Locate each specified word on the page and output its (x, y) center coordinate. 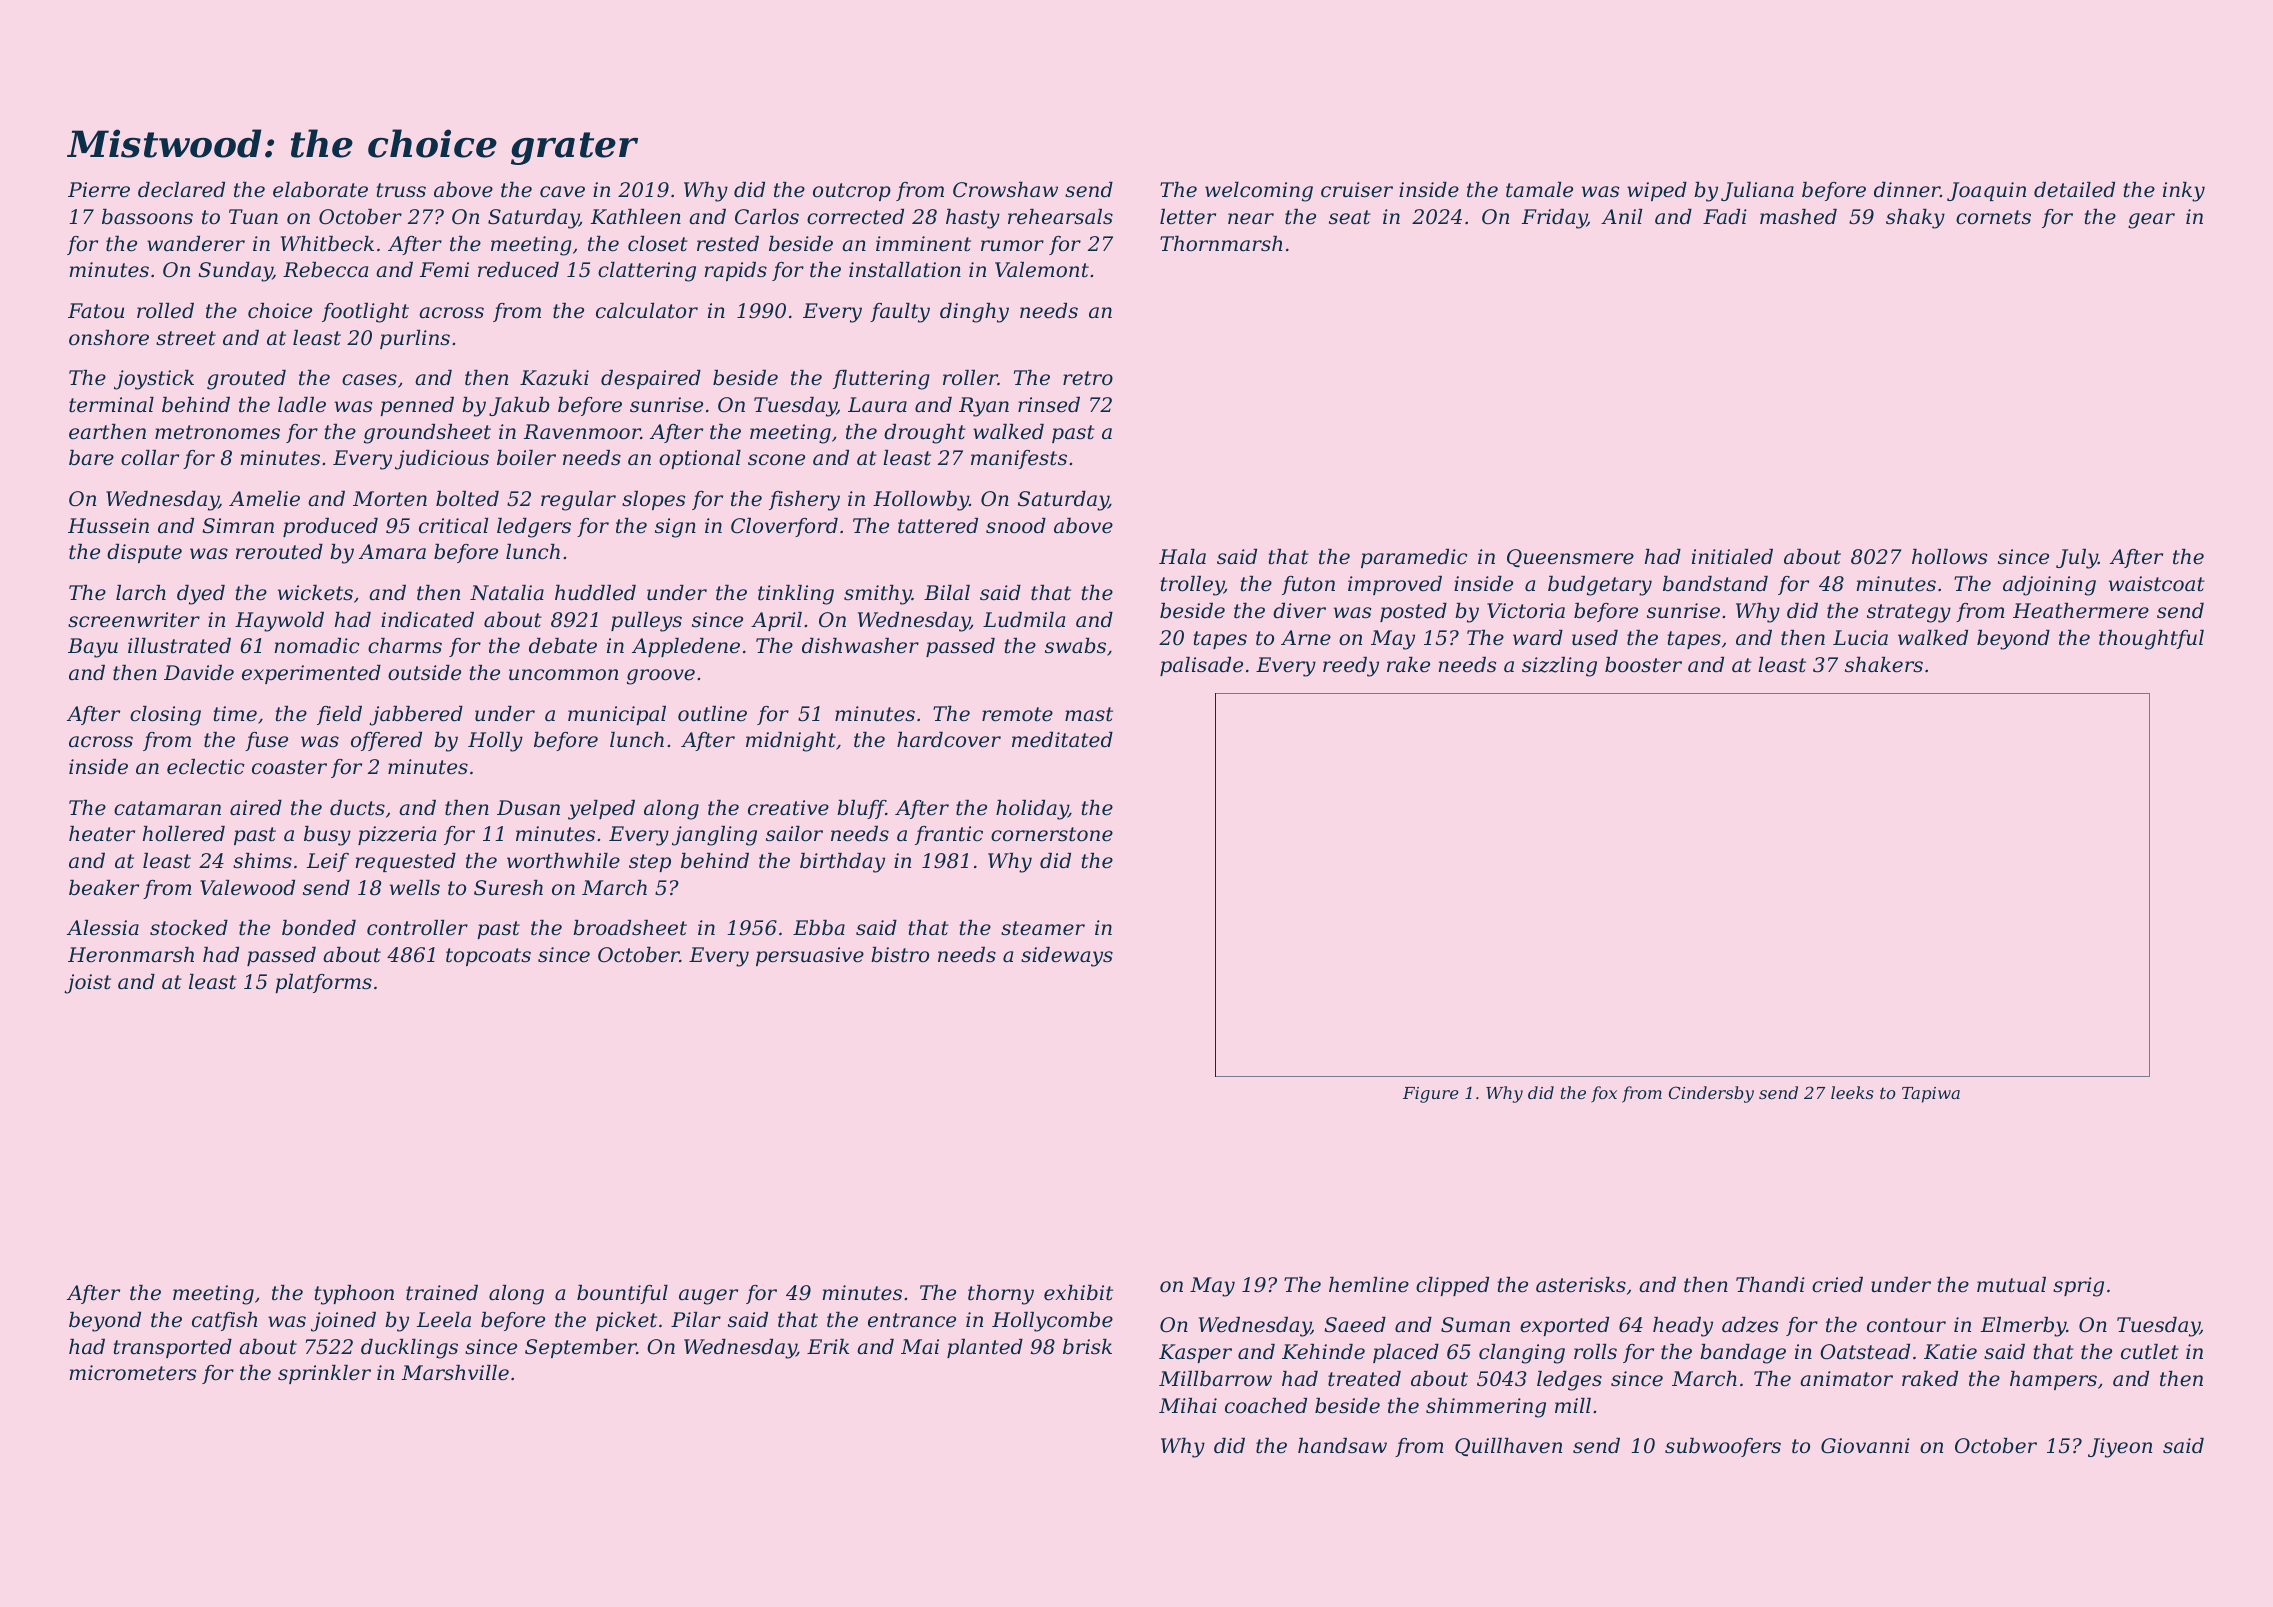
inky (2184, 192)
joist (87, 984)
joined (343, 1322)
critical (453, 526)
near (1251, 219)
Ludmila (1024, 620)
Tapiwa (1931, 1095)
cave (562, 192)
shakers (1884, 665)
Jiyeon (2120, 1448)
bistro (900, 955)
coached (1266, 1406)
